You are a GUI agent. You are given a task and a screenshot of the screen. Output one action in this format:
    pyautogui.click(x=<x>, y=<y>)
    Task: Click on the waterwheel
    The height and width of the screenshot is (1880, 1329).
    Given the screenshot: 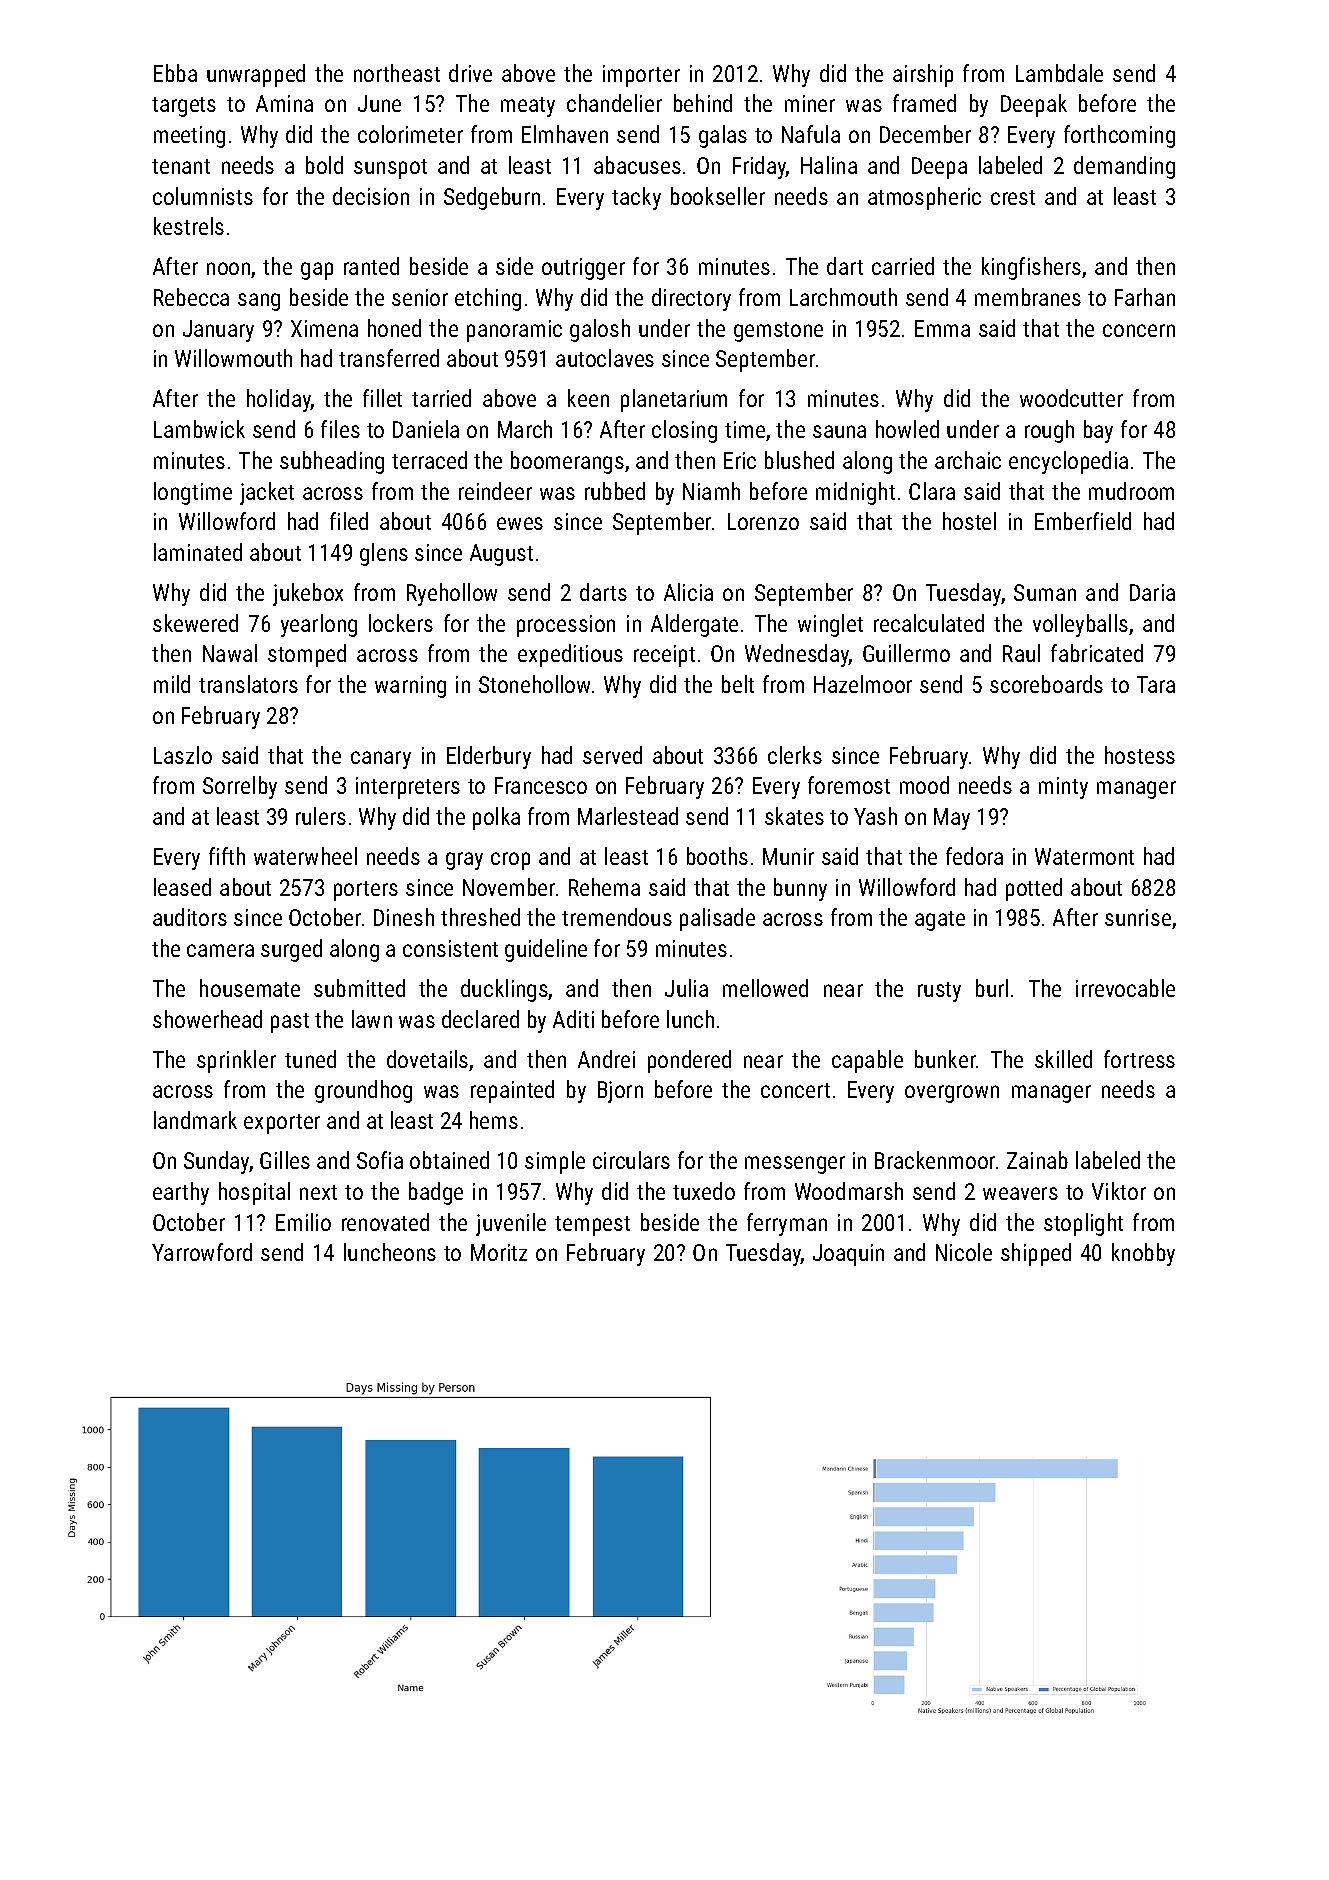 What is the action you would take?
    pyautogui.click(x=305, y=856)
